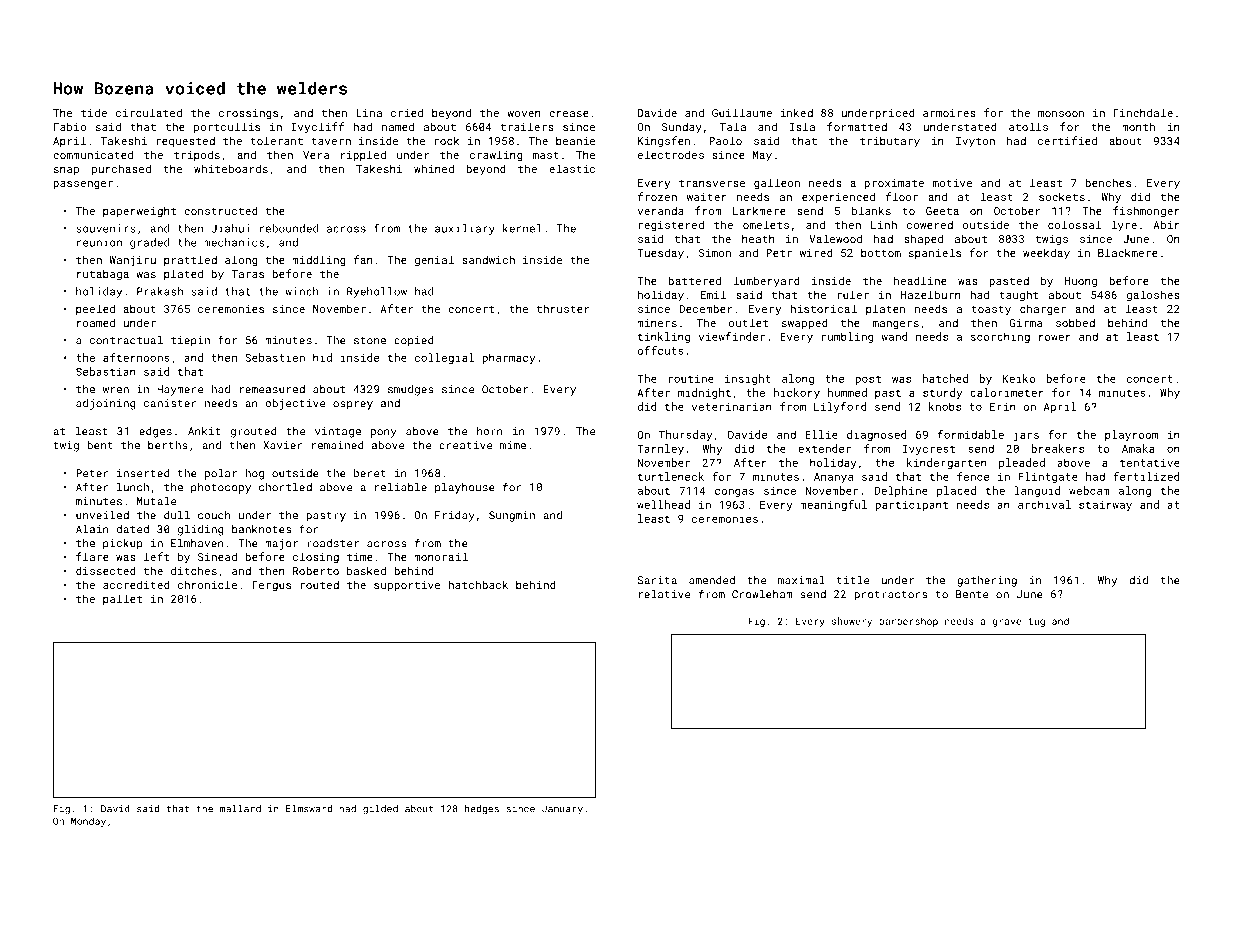  I want to click on barbershop, so click(908, 622).
